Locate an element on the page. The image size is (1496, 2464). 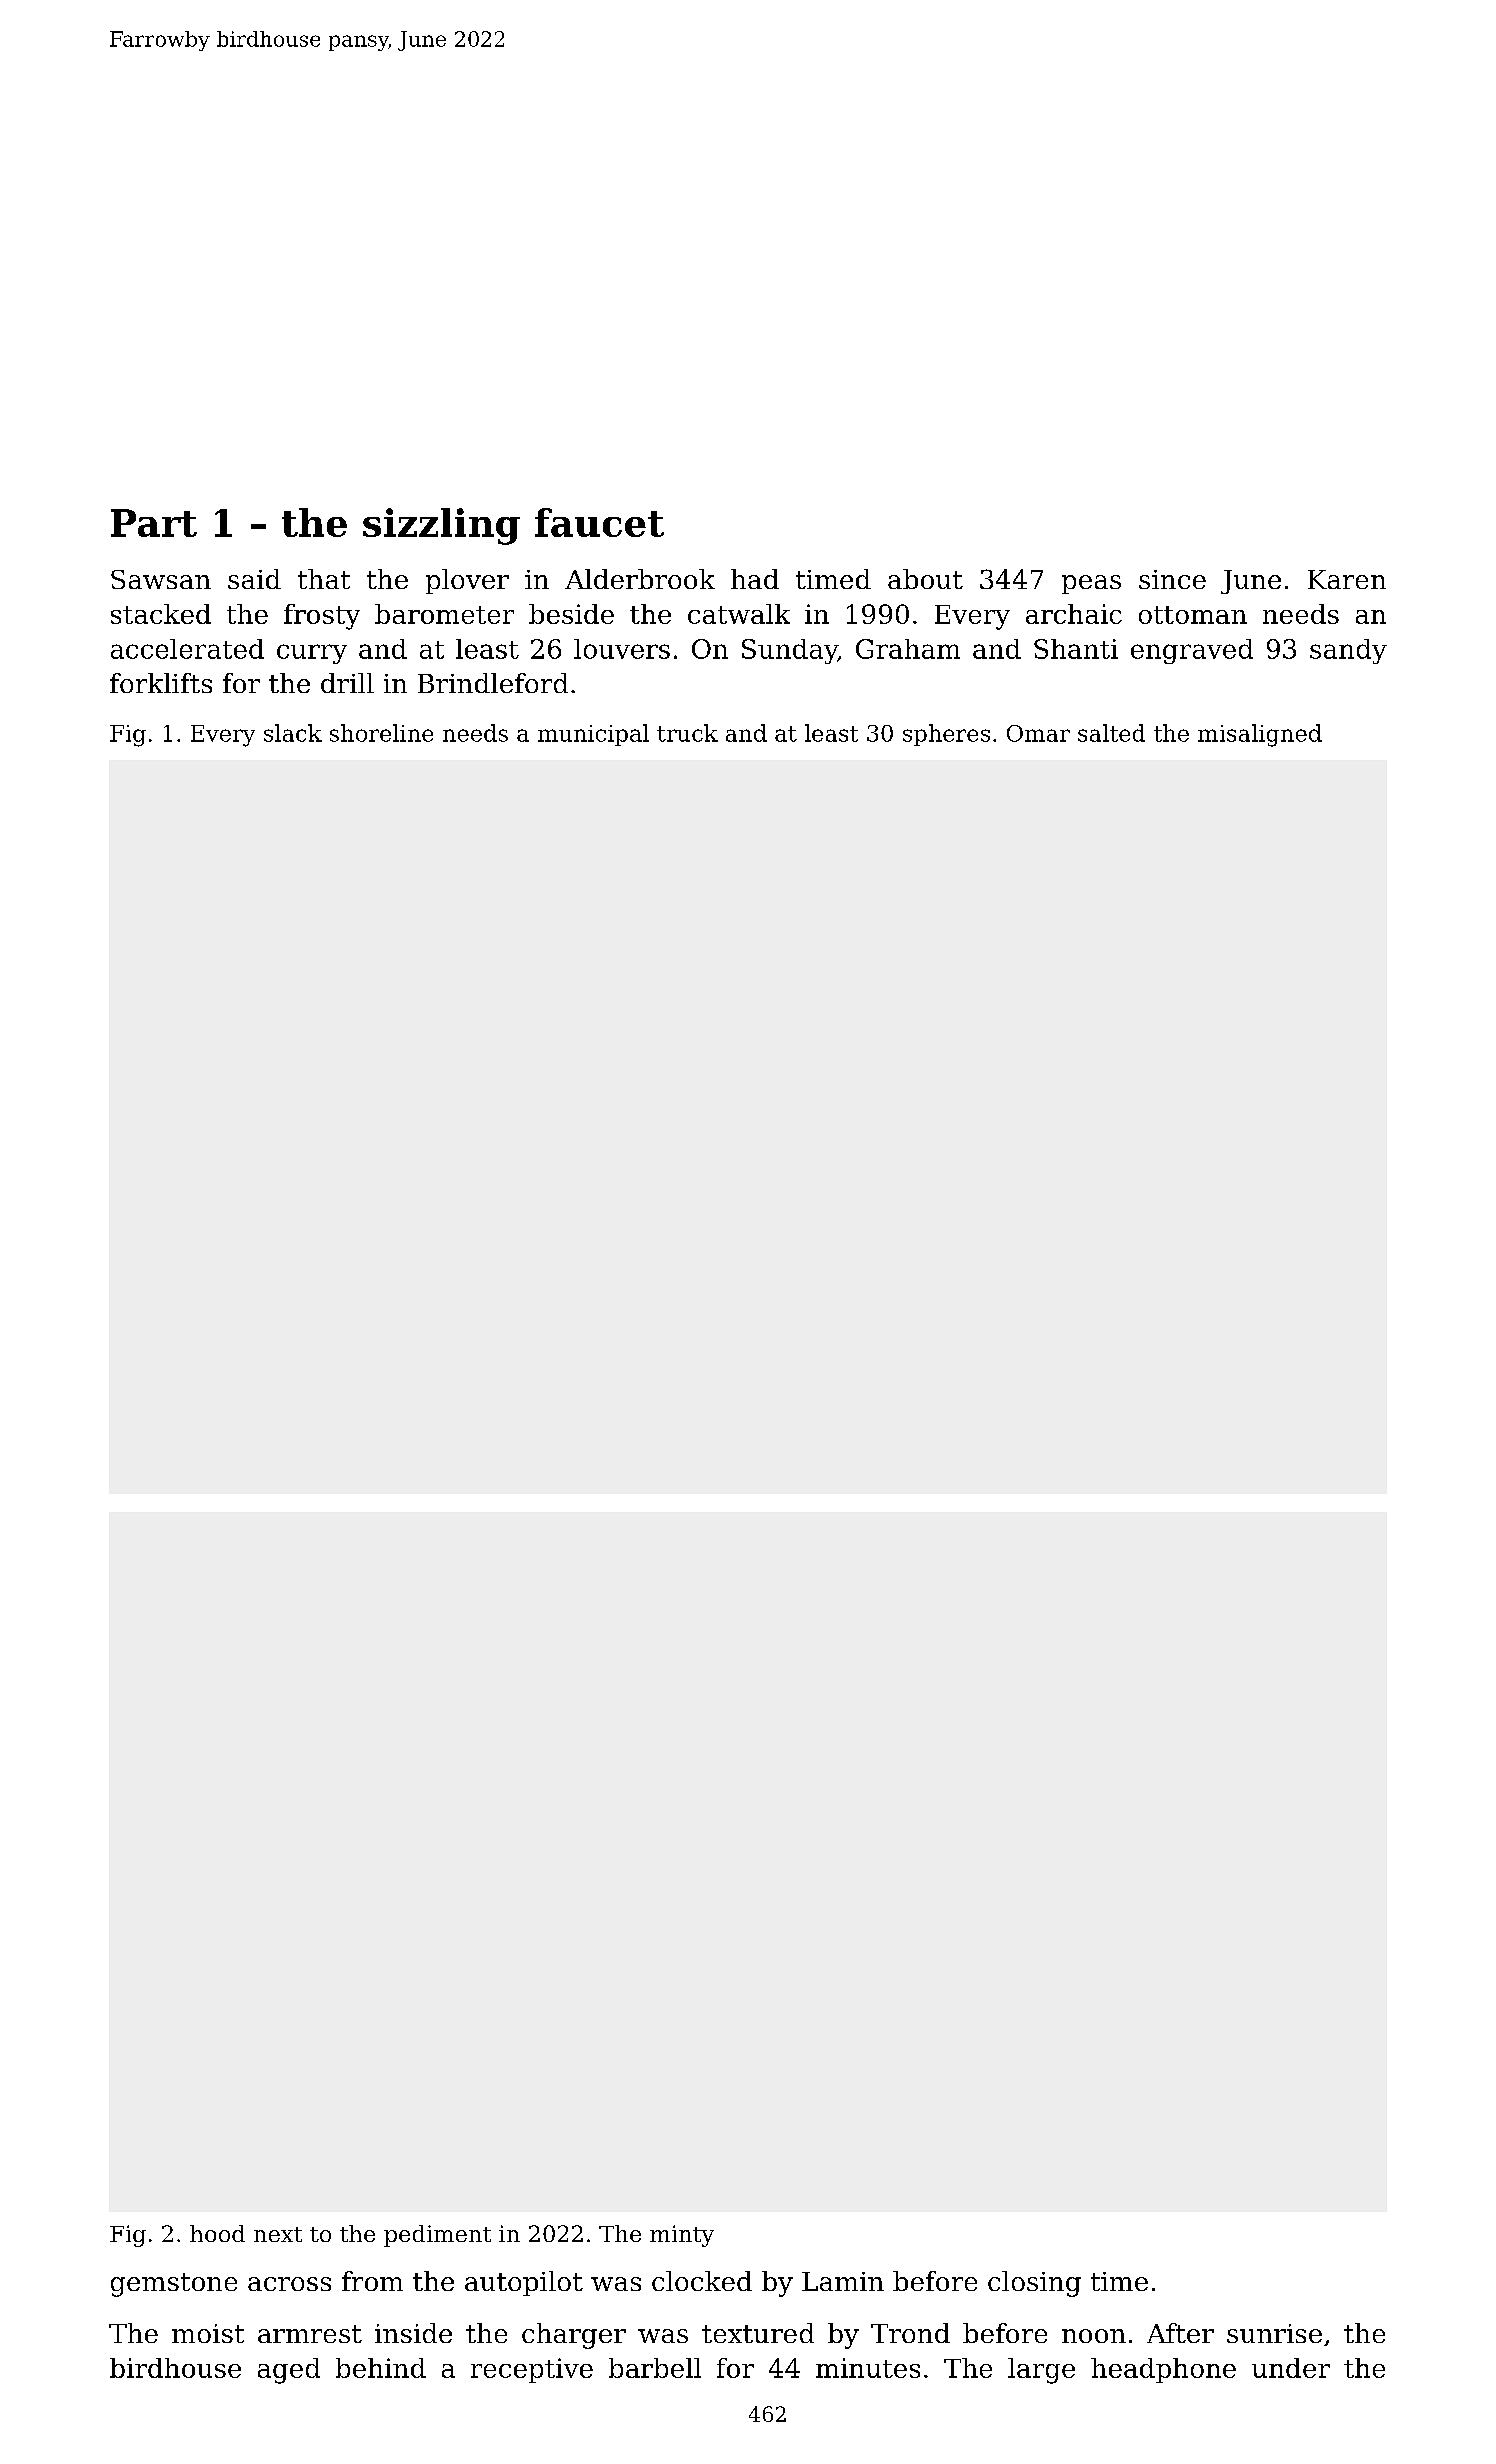
under is located at coordinates (1291, 2368).
